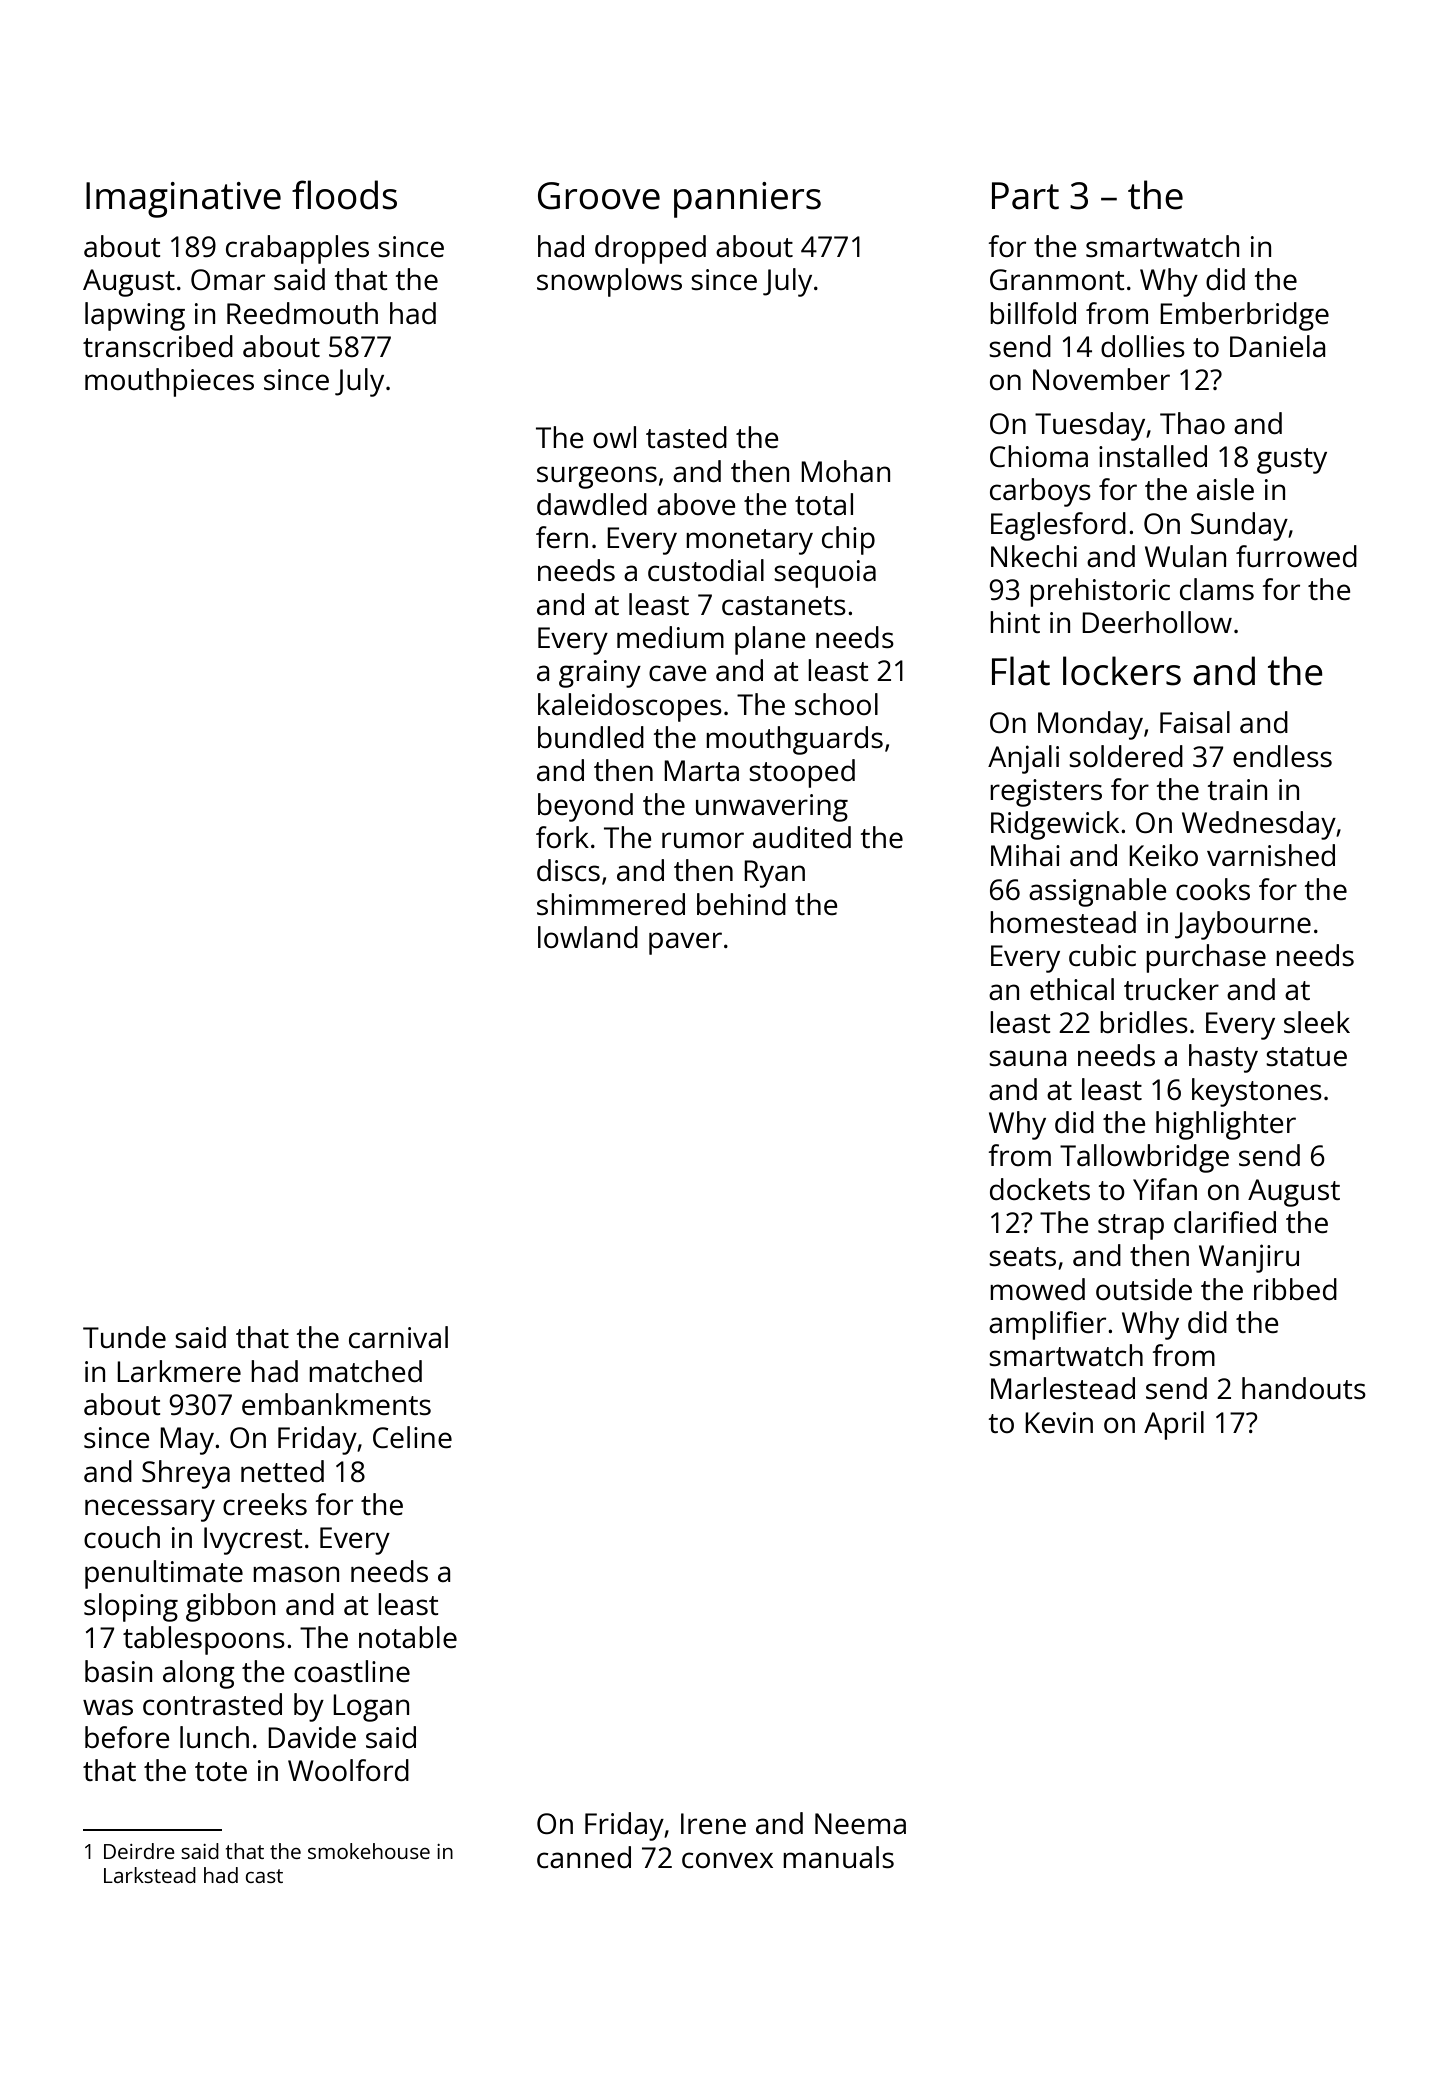  Describe the element at coordinates (1143, 346) in the screenshot. I see `dollies` at that location.
